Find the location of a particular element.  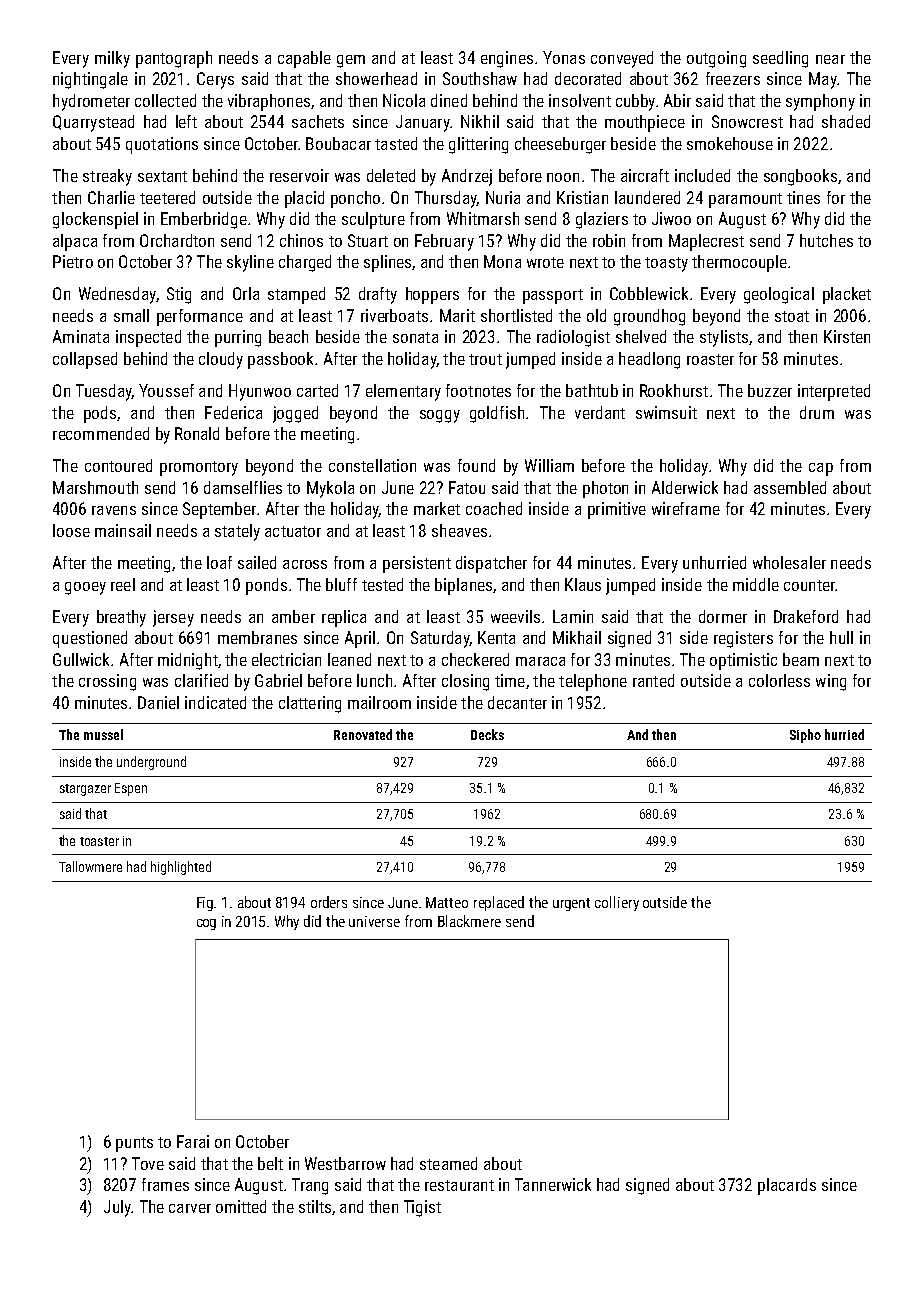

toasty is located at coordinates (666, 264).
